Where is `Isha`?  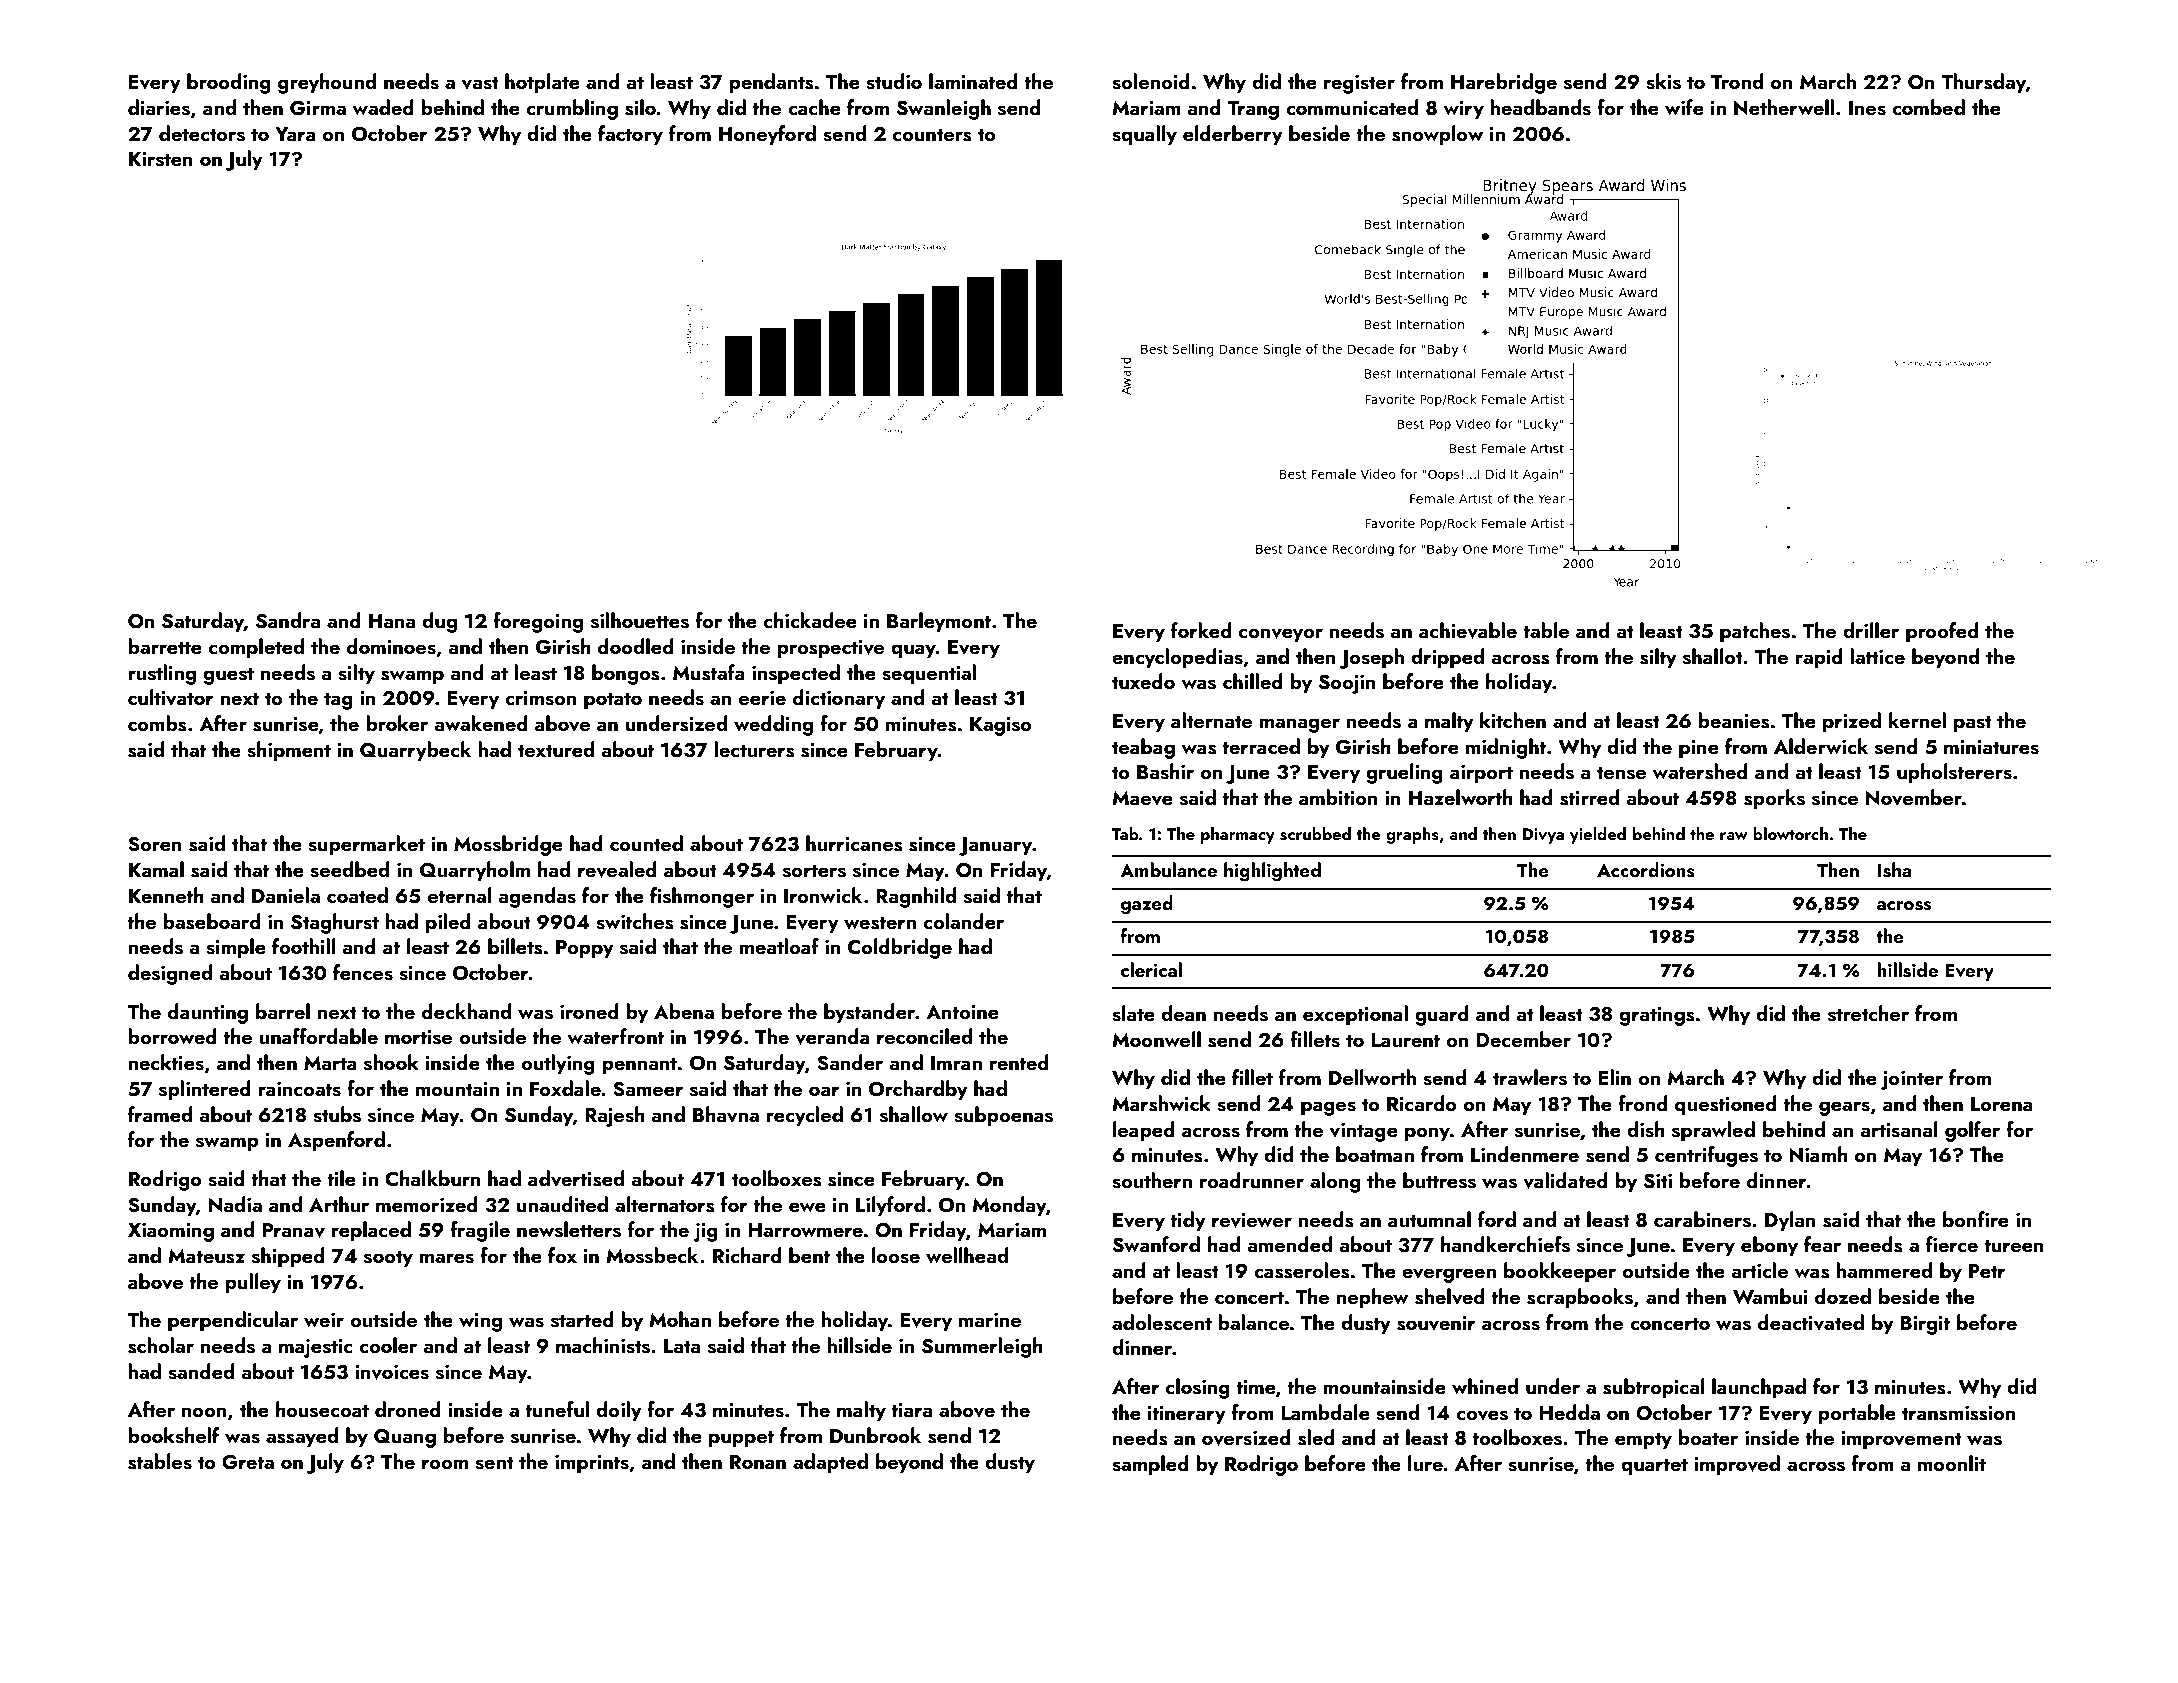 Isha is located at coordinates (1894, 870).
